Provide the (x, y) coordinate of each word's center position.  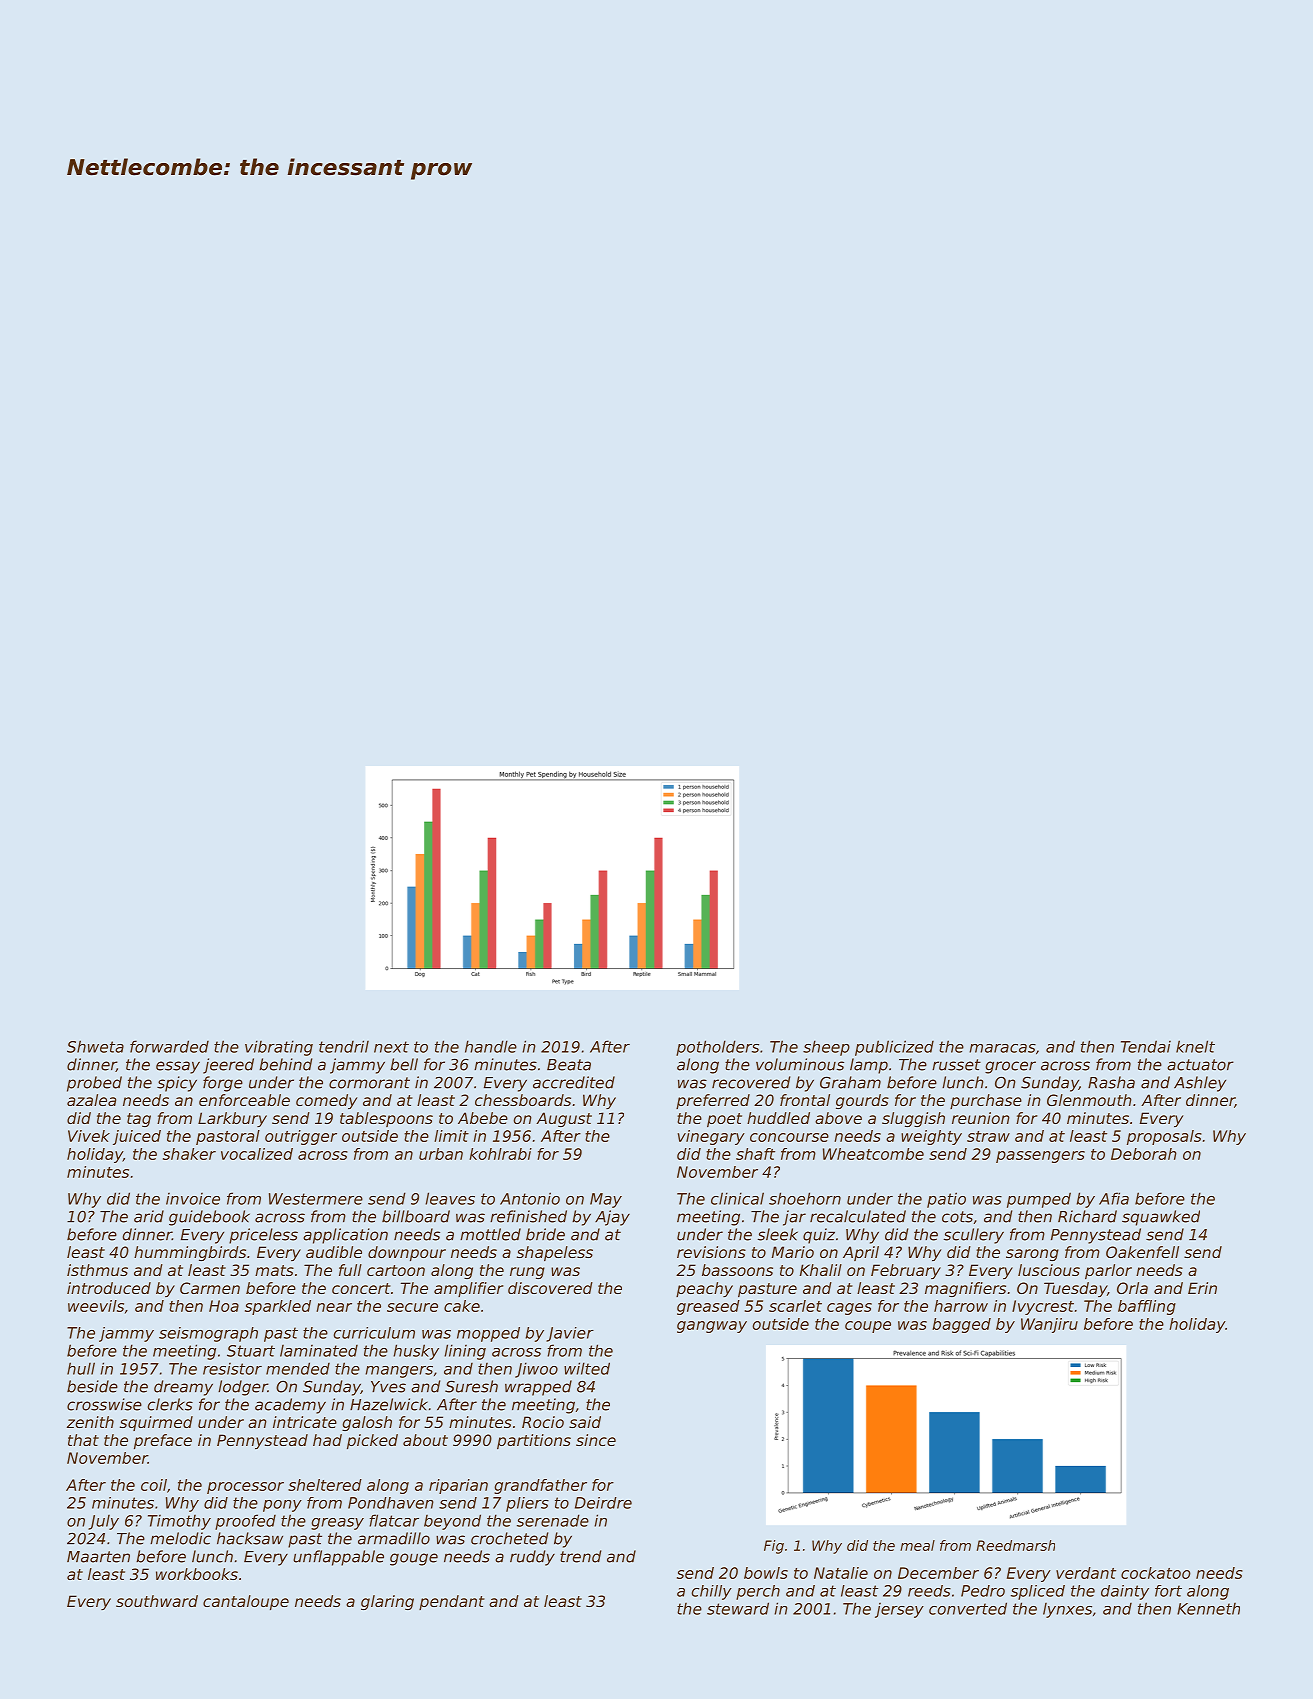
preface (163, 1441)
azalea (91, 1100)
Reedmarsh (1016, 1545)
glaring (387, 1602)
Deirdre (603, 1503)
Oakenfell (1142, 1252)
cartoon (396, 1270)
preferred (713, 1101)
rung (527, 1273)
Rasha (1111, 1082)
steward (738, 1608)
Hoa (224, 1306)
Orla (1132, 1288)
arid (149, 1216)
